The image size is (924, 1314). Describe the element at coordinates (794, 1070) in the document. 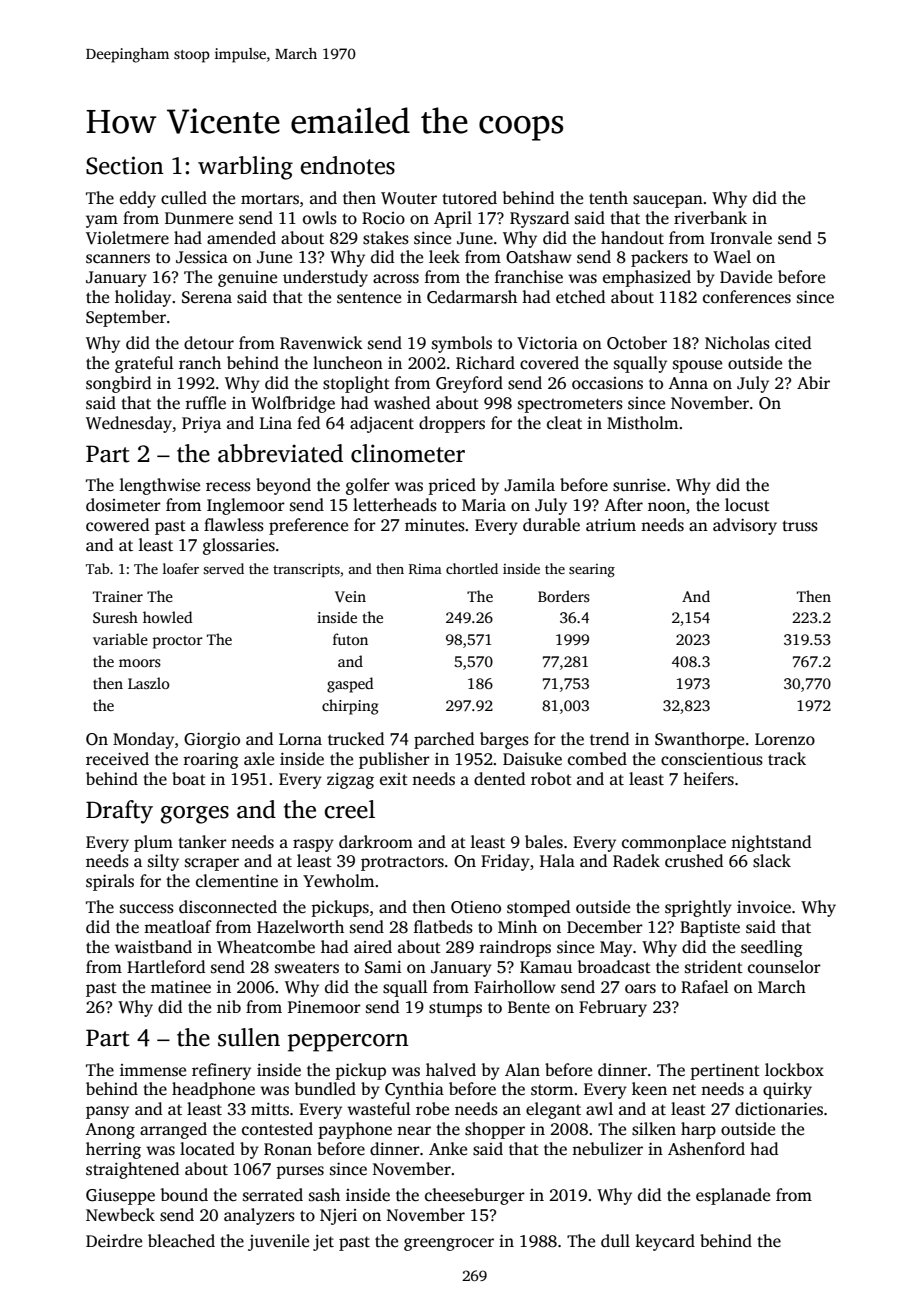

I see `lockbox` at that location.
